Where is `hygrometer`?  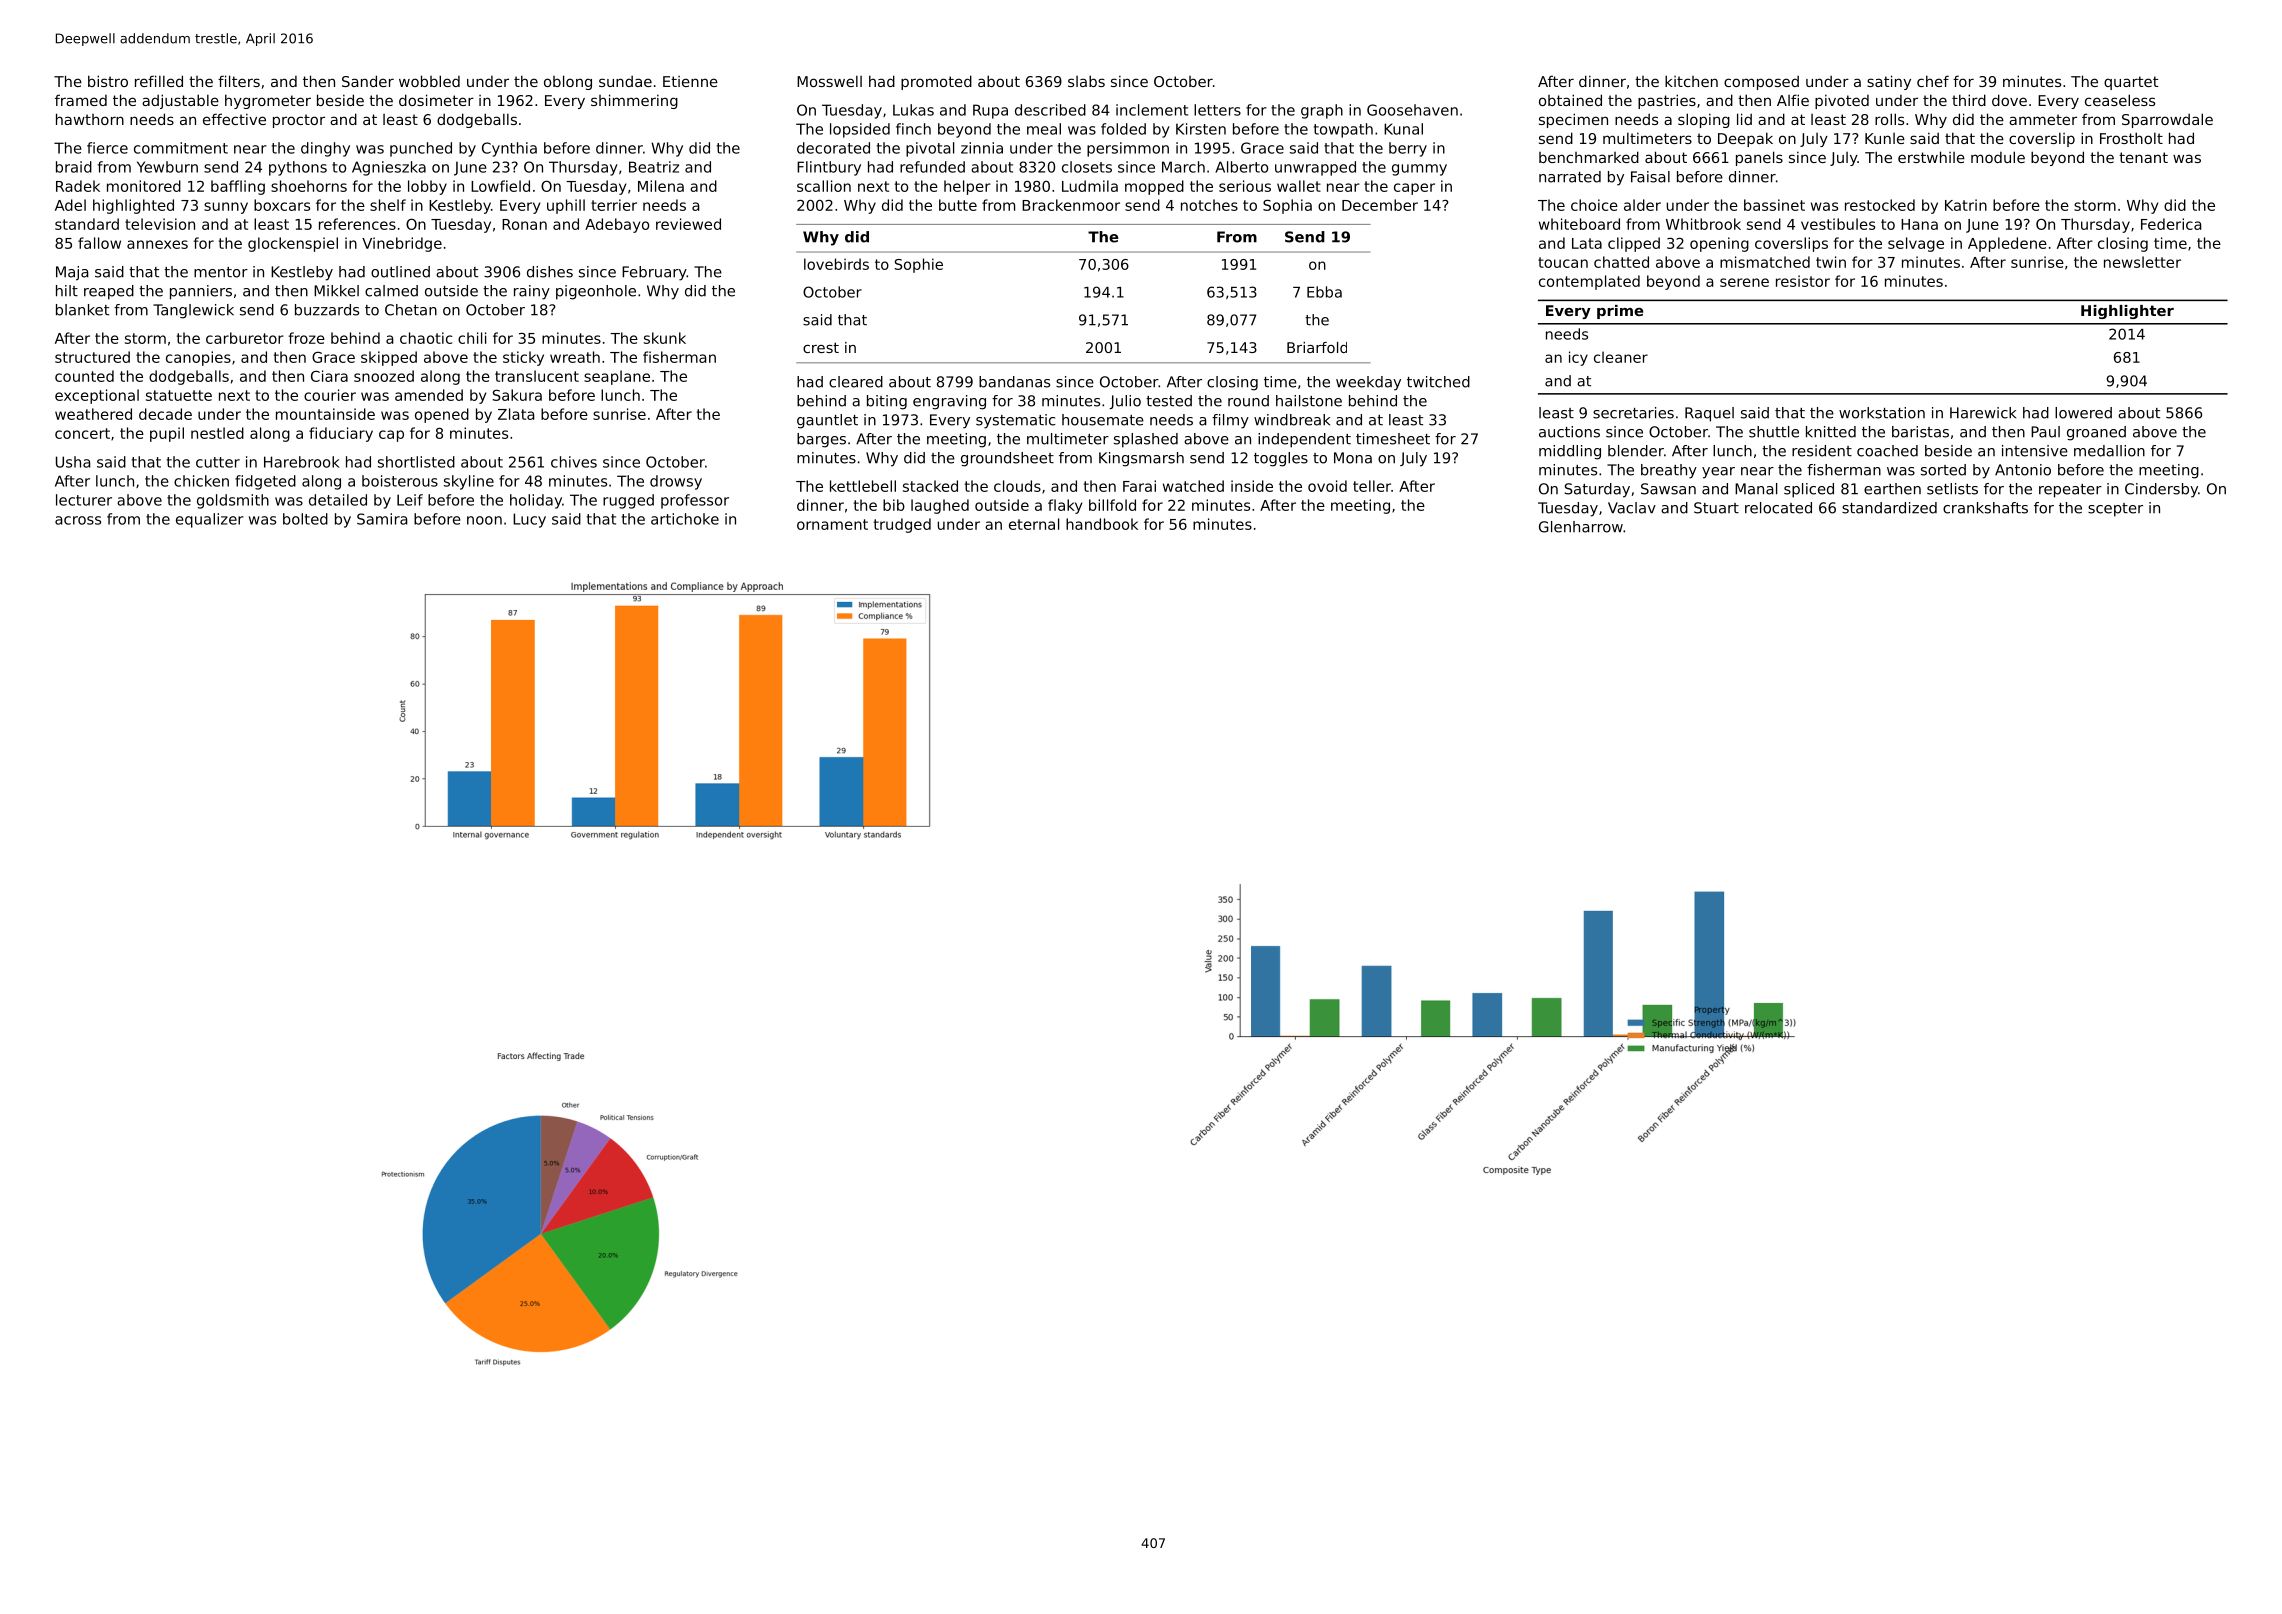
hygrometer is located at coordinates (268, 101).
